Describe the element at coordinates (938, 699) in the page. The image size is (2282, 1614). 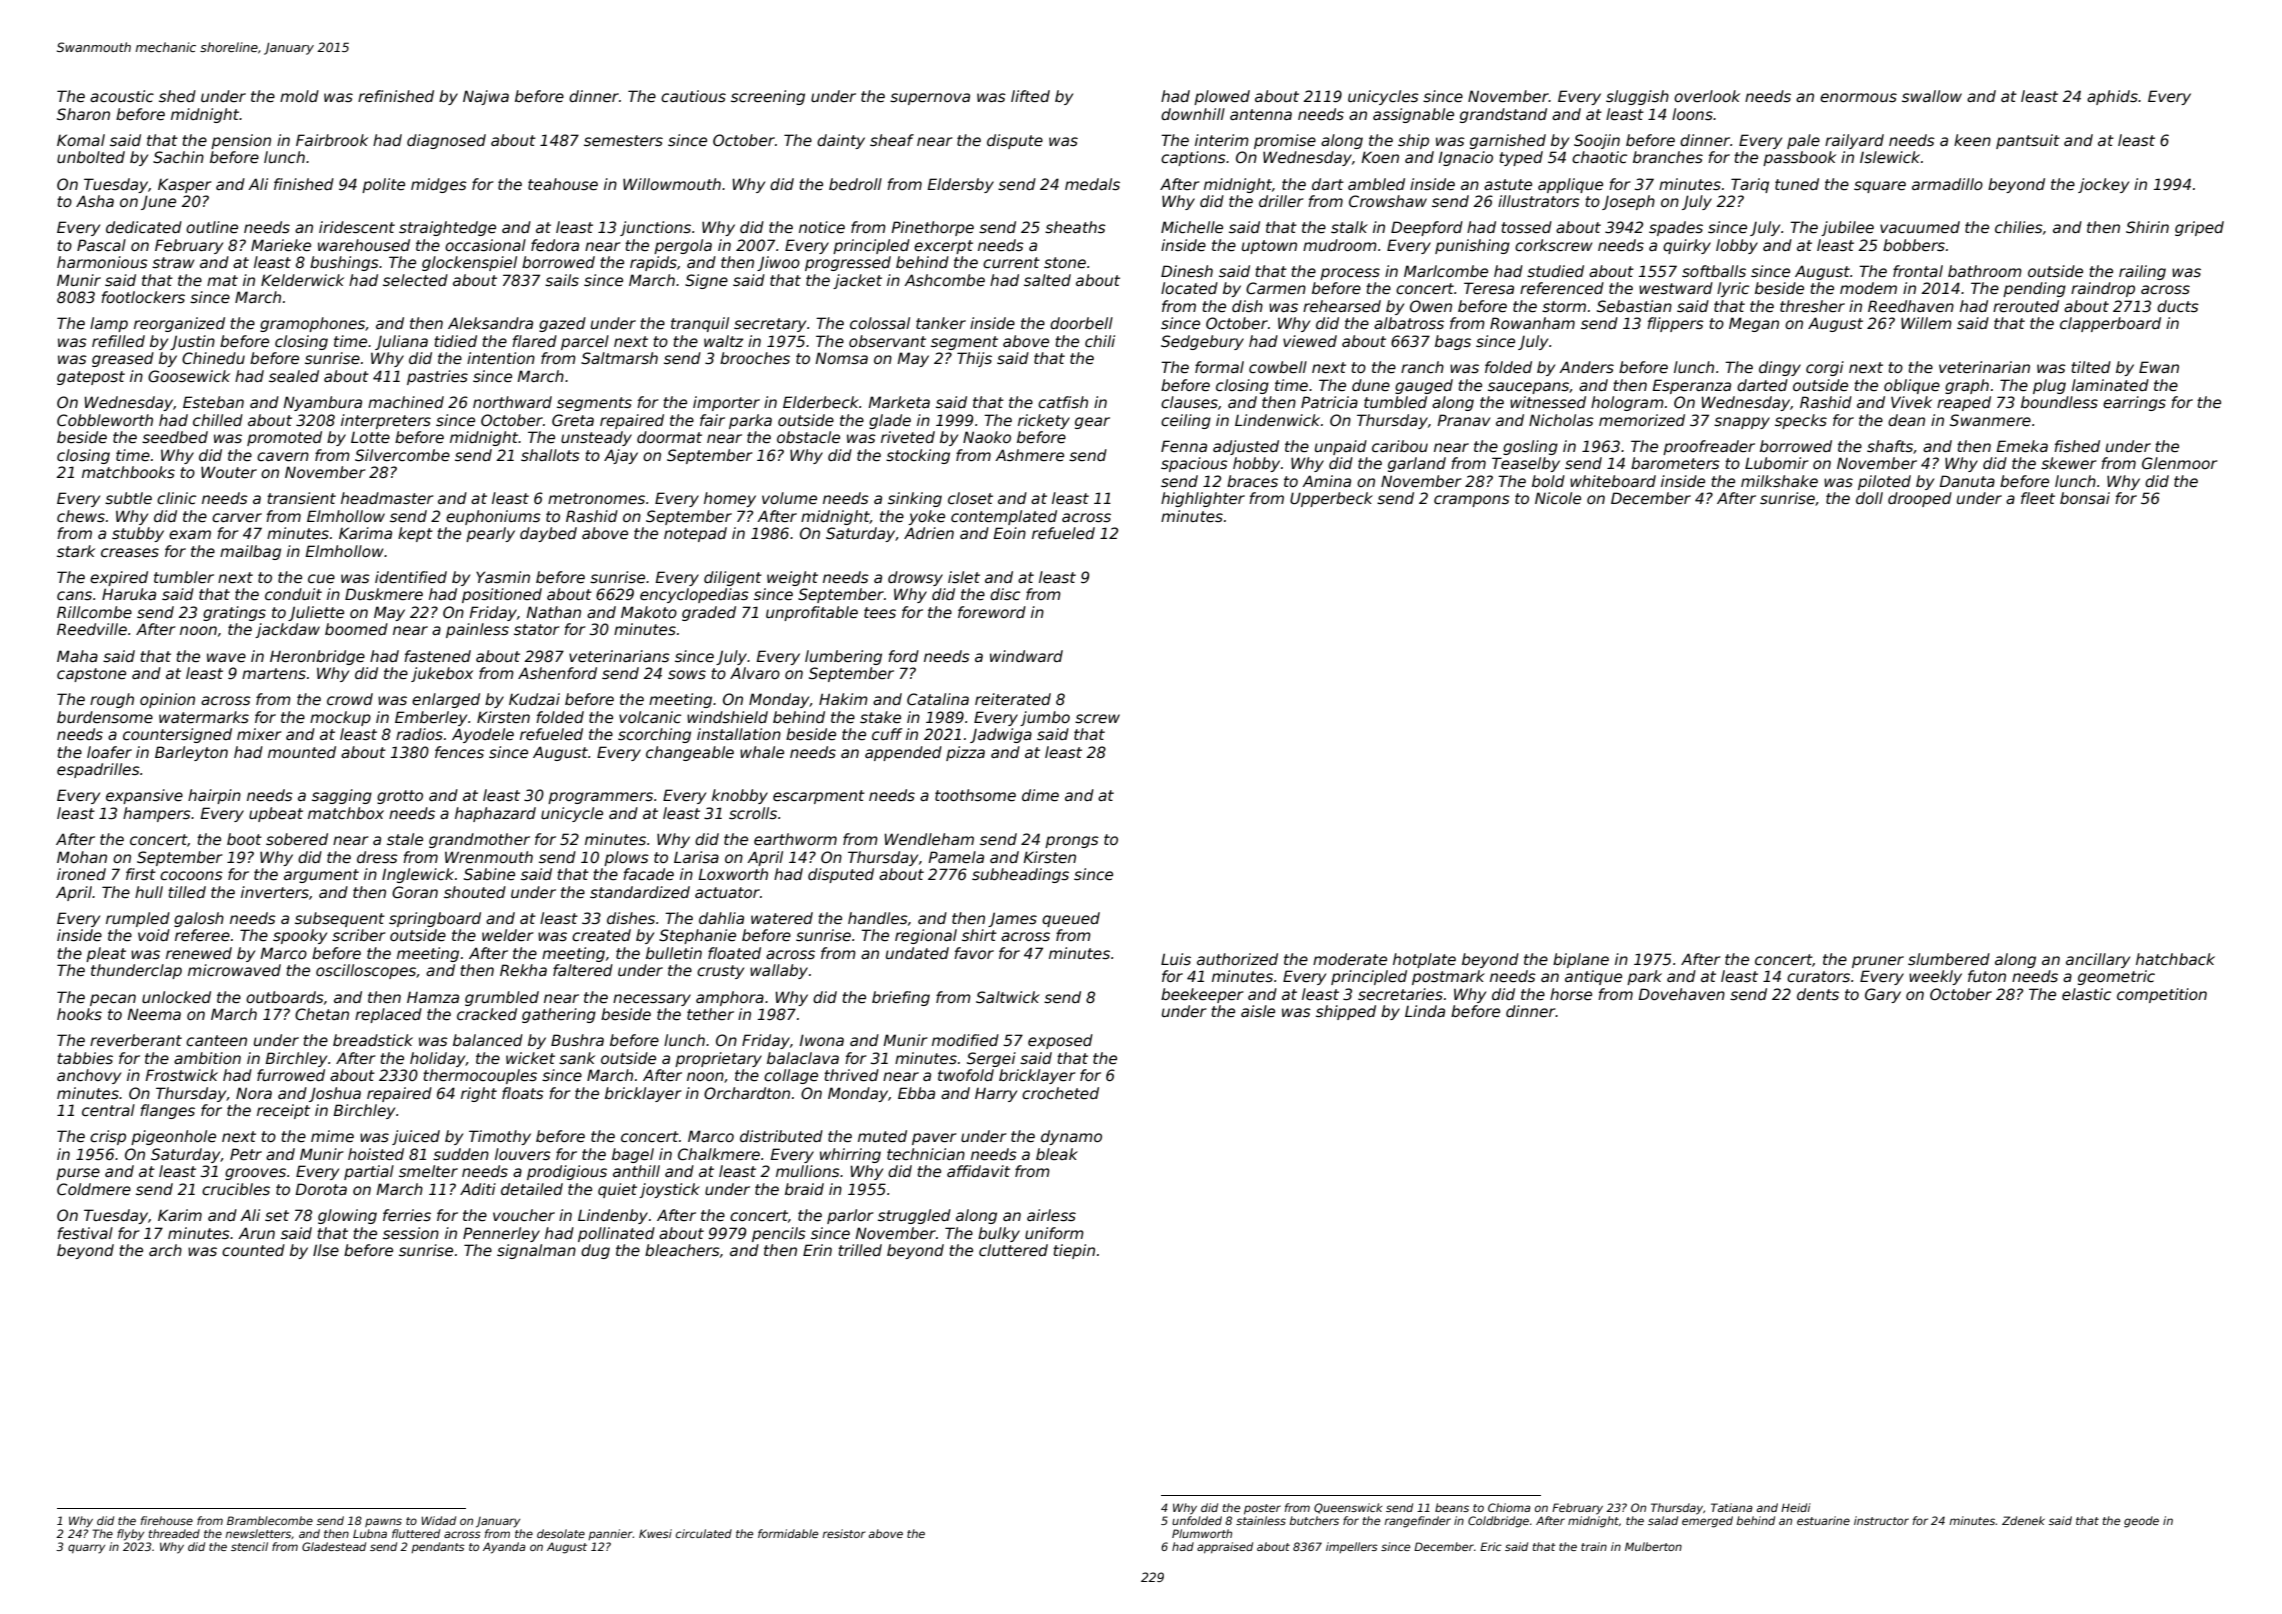
I see `Catalina` at that location.
